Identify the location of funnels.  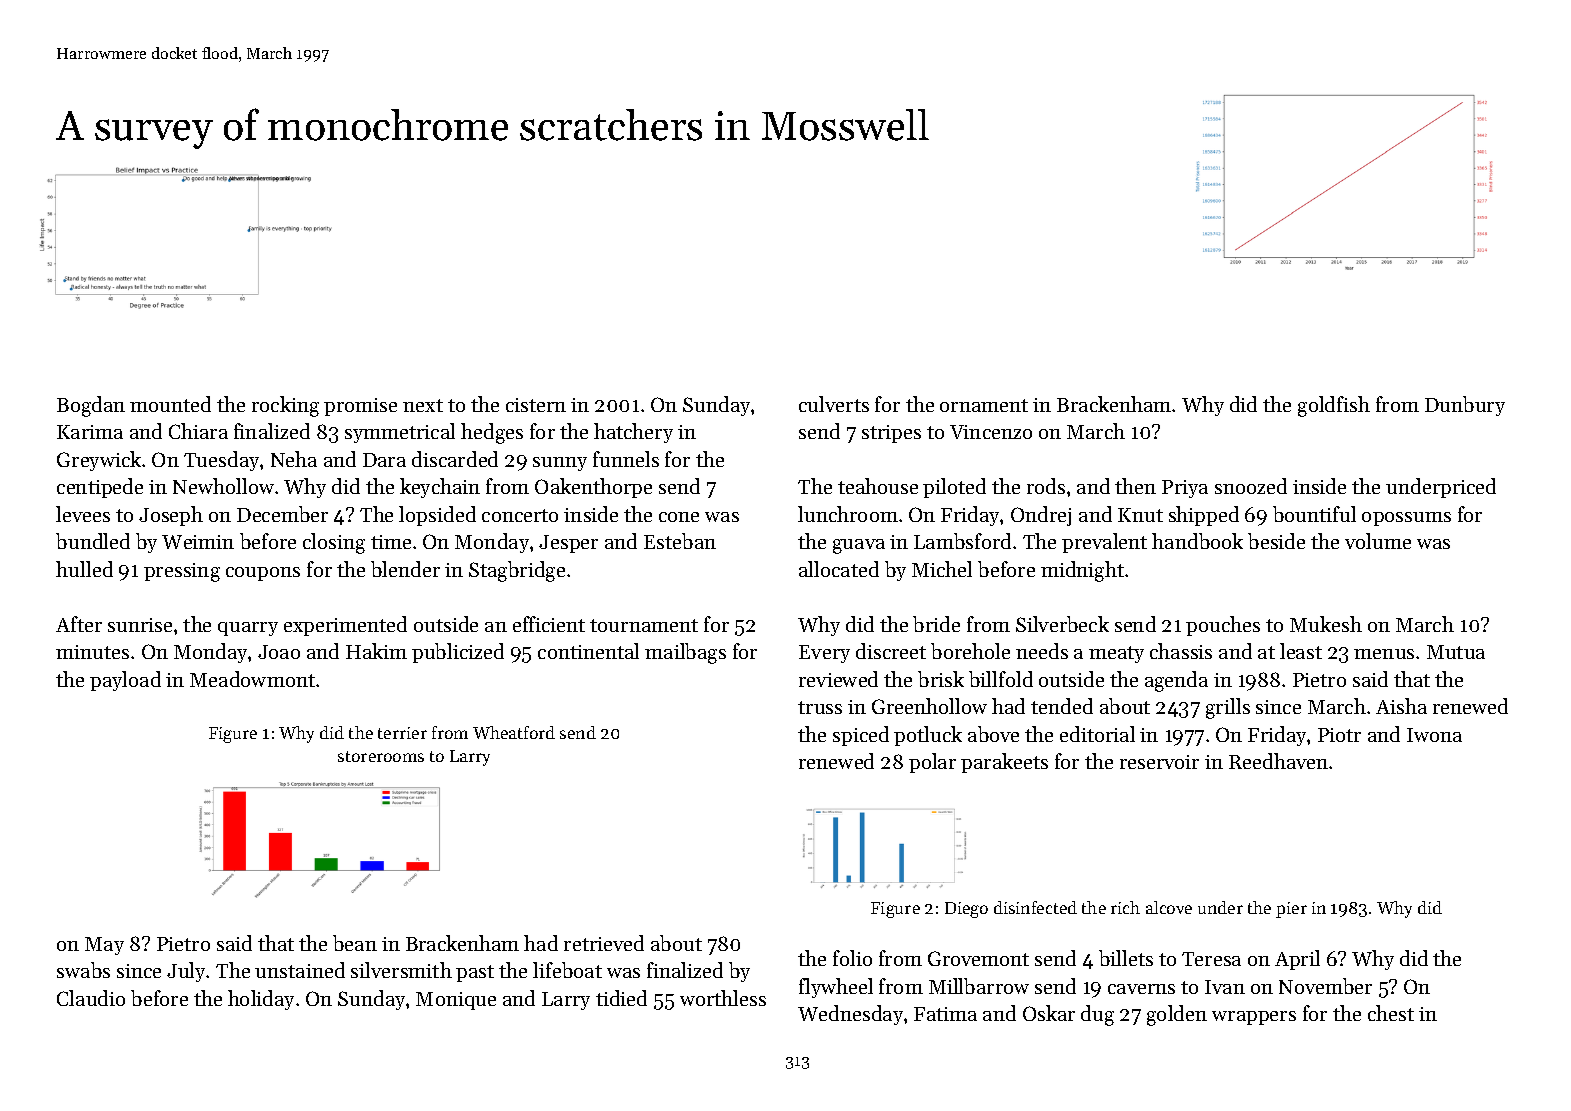
(626, 459).
